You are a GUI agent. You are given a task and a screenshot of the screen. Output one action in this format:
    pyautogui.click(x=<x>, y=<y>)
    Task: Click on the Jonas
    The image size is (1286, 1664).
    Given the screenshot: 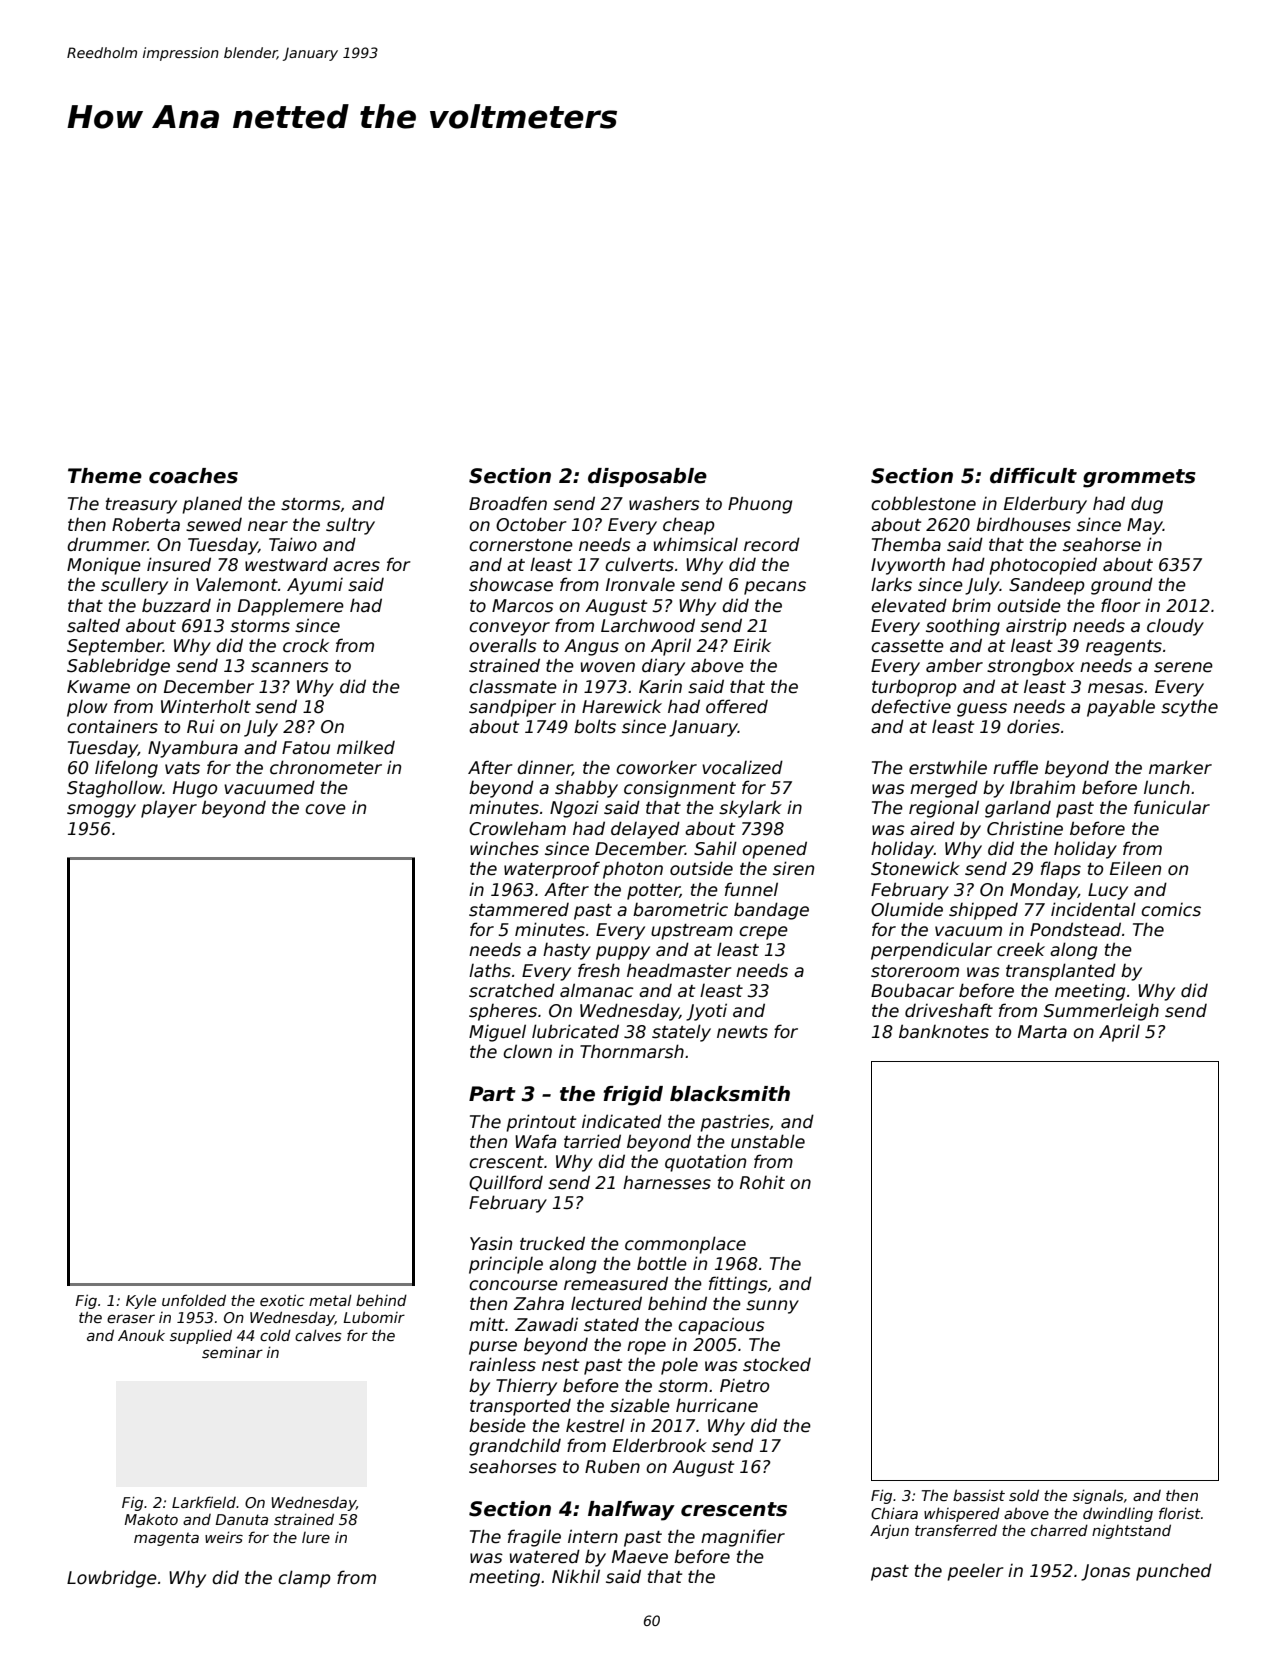 What is the action you would take?
    pyautogui.click(x=1106, y=1572)
